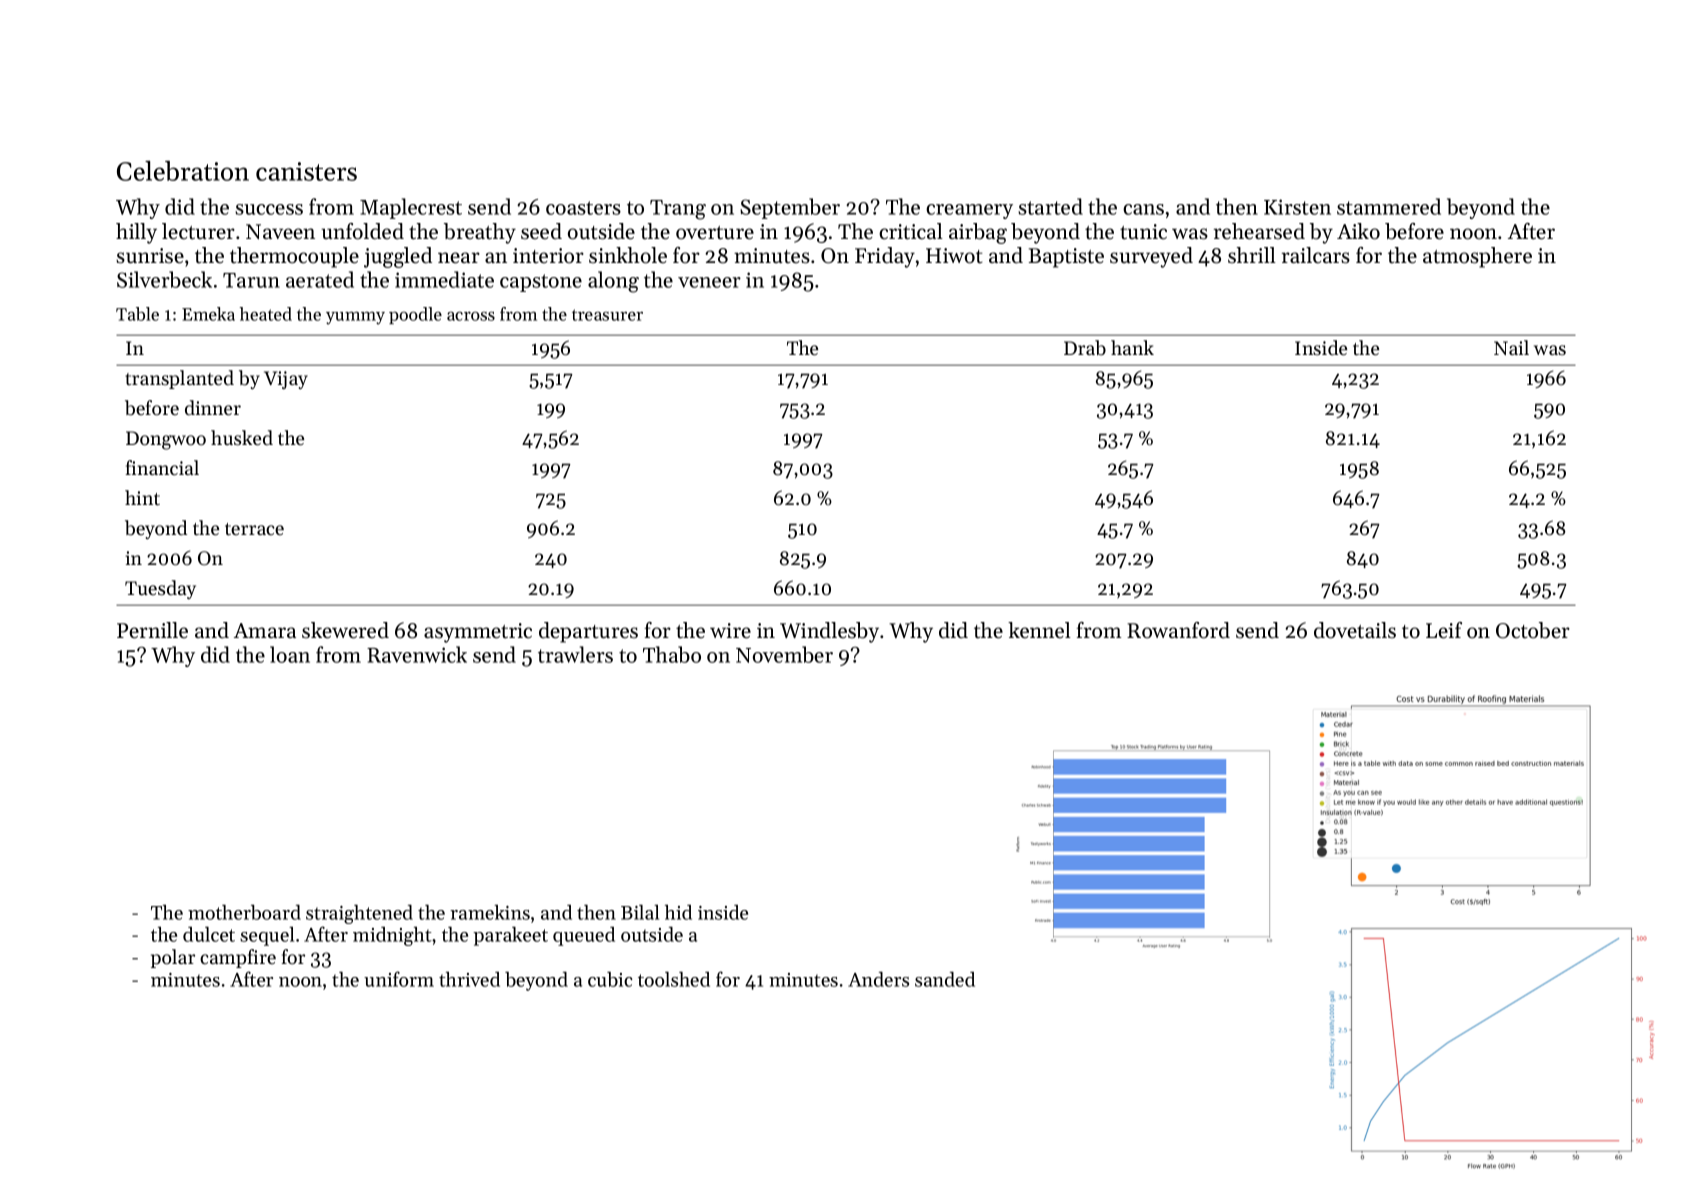  Describe the element at coordinates (1355, 630) in the screenshot. I see `dovetails` at that location.
